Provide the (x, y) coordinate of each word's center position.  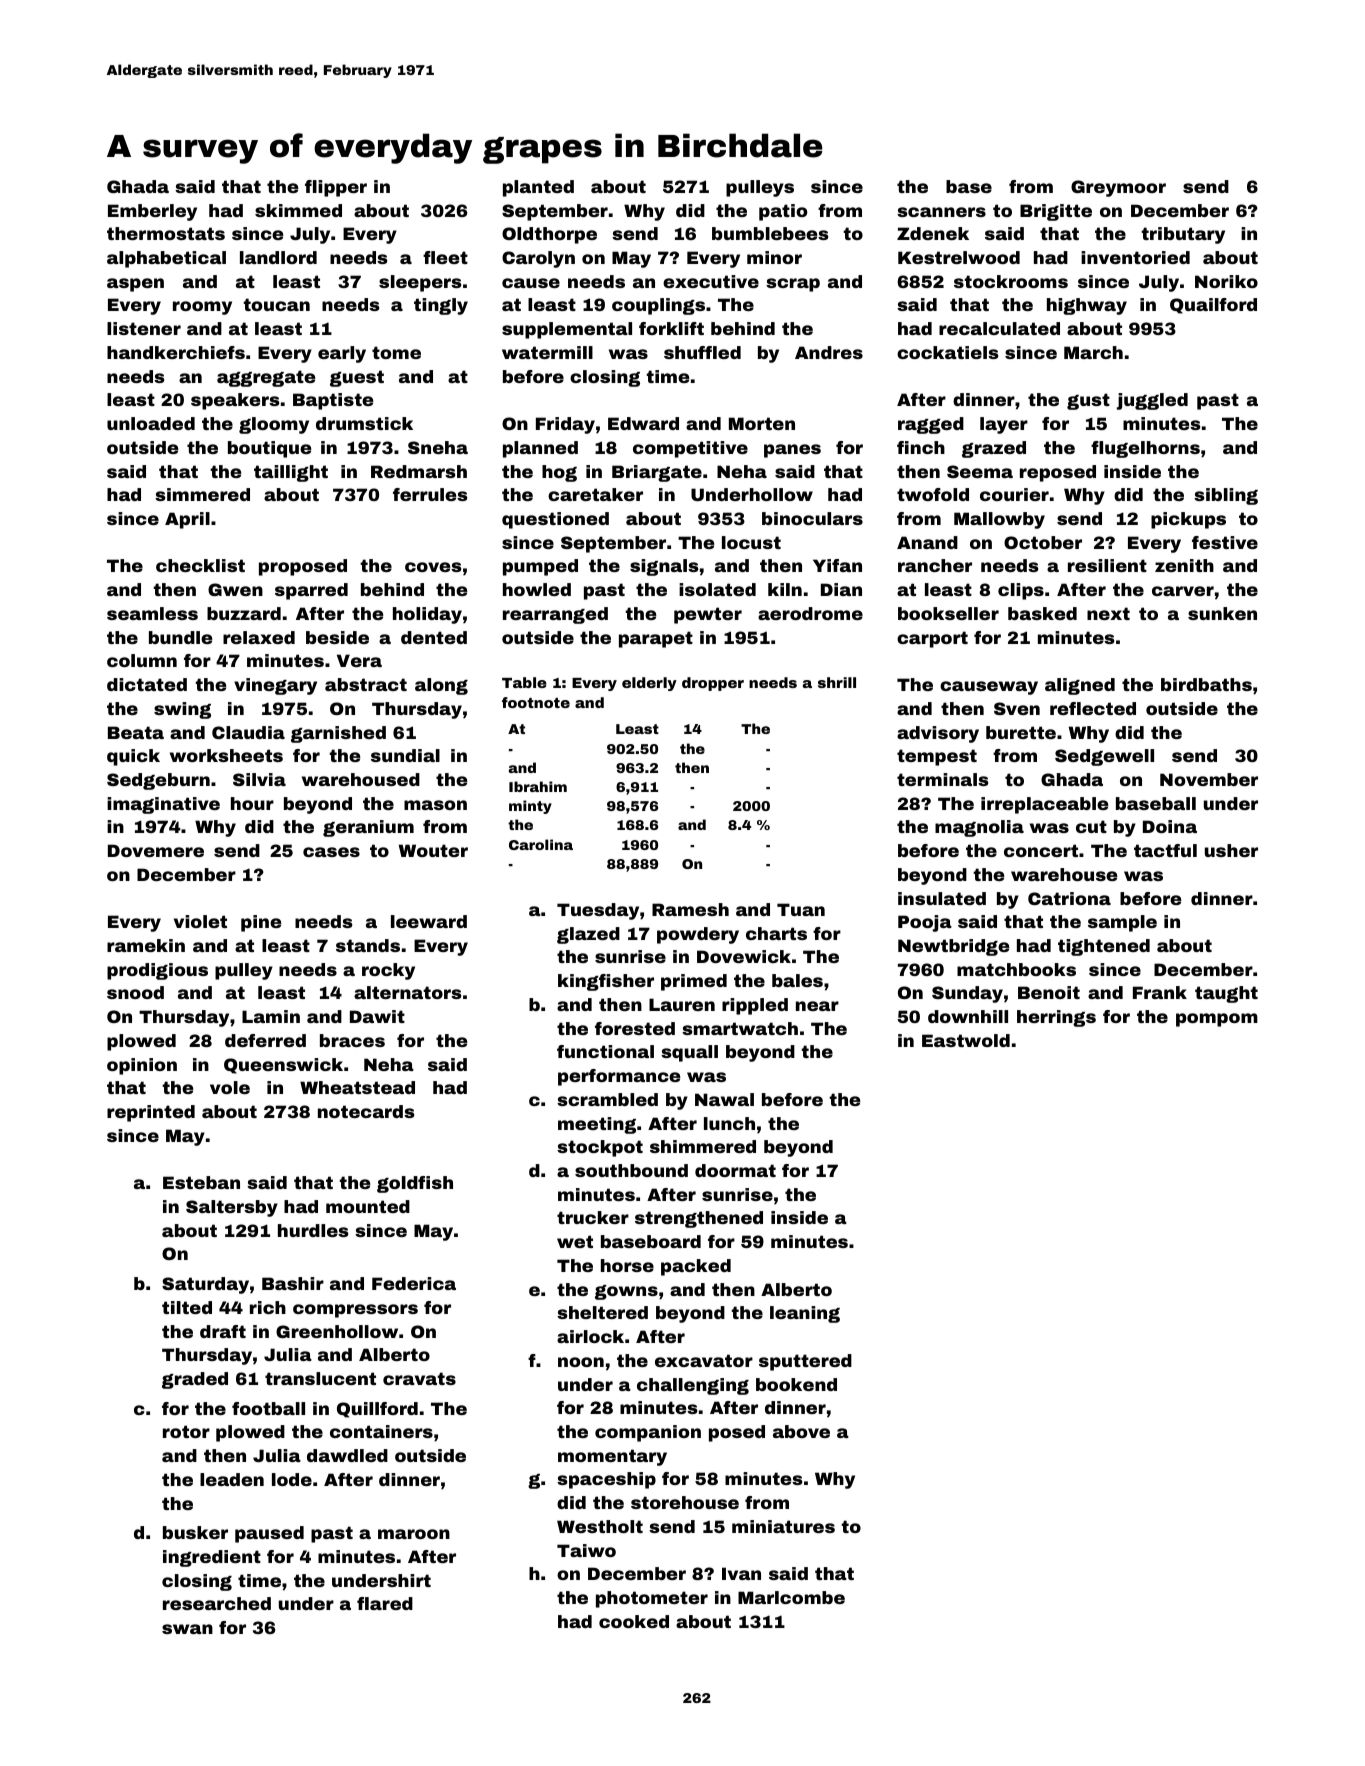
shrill (837, 682)
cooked (634, 1621)
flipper (336, 188)
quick (133, 757)
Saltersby (232, 1208)
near (817, 1006)
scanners (941, 212)
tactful (1165, 850)
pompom (1217, 1020)
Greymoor (1118, 188)
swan (187, 1629)
